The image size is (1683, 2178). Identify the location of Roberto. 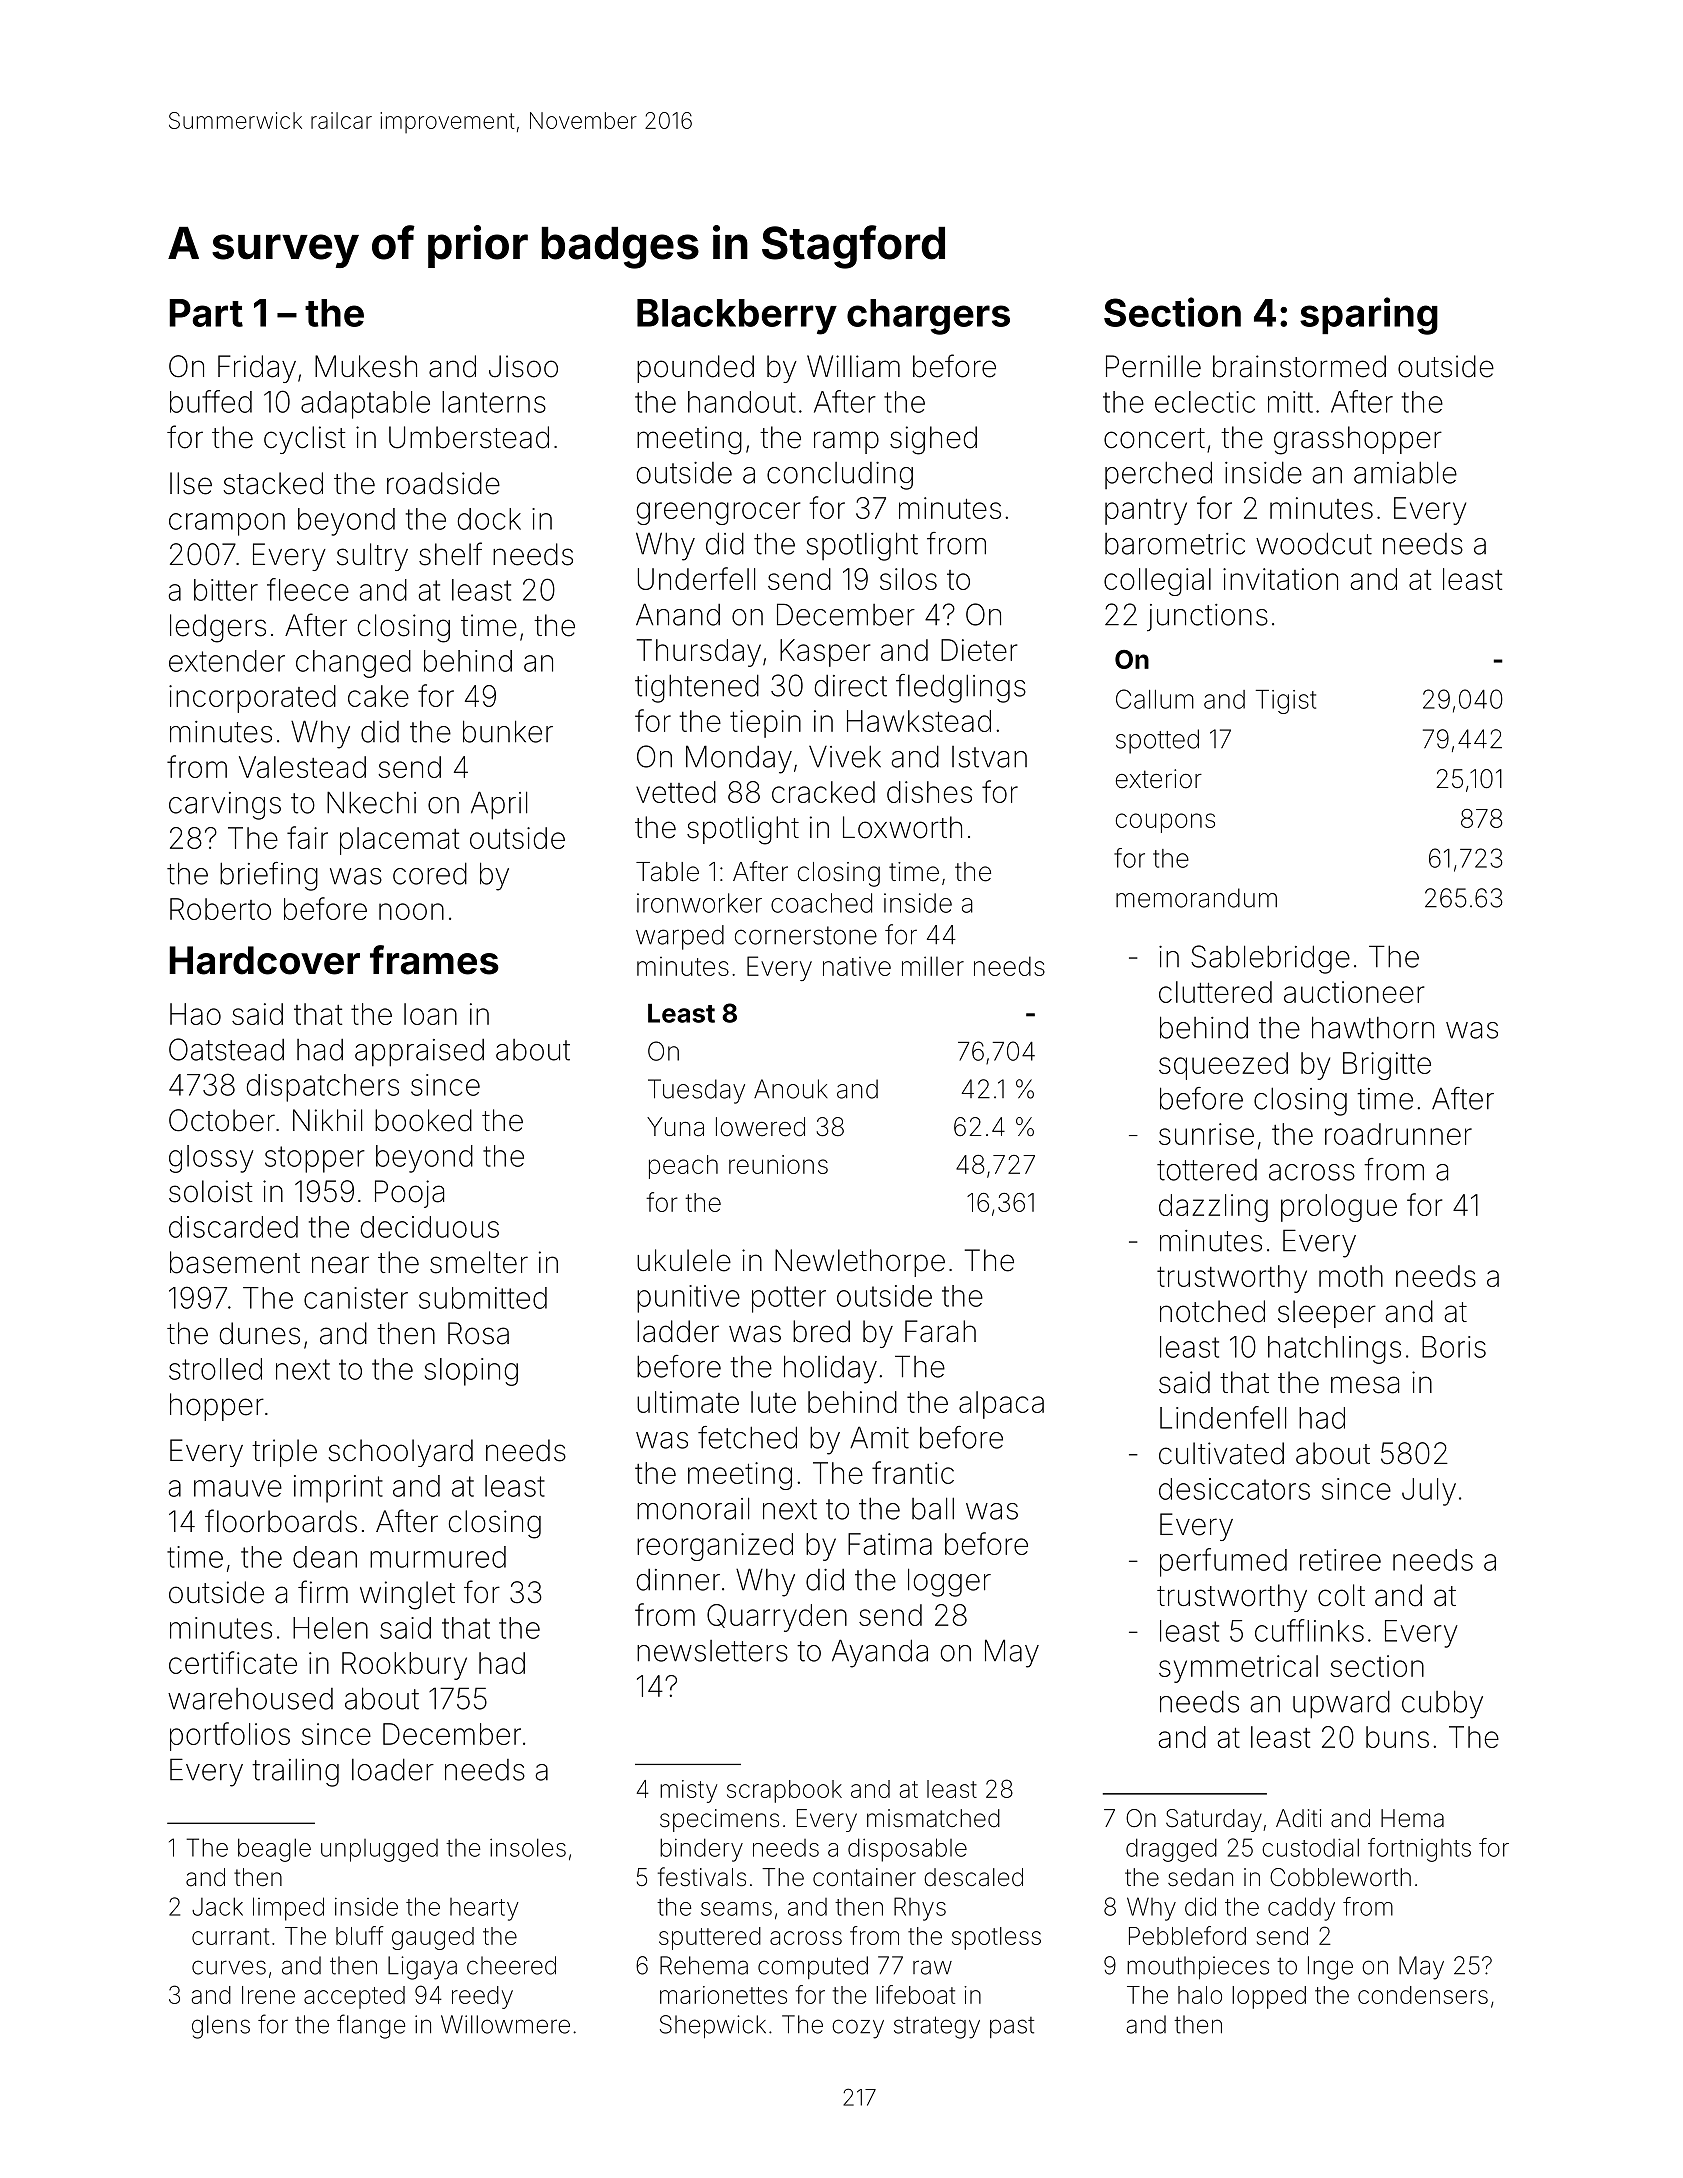
(220, 909).
